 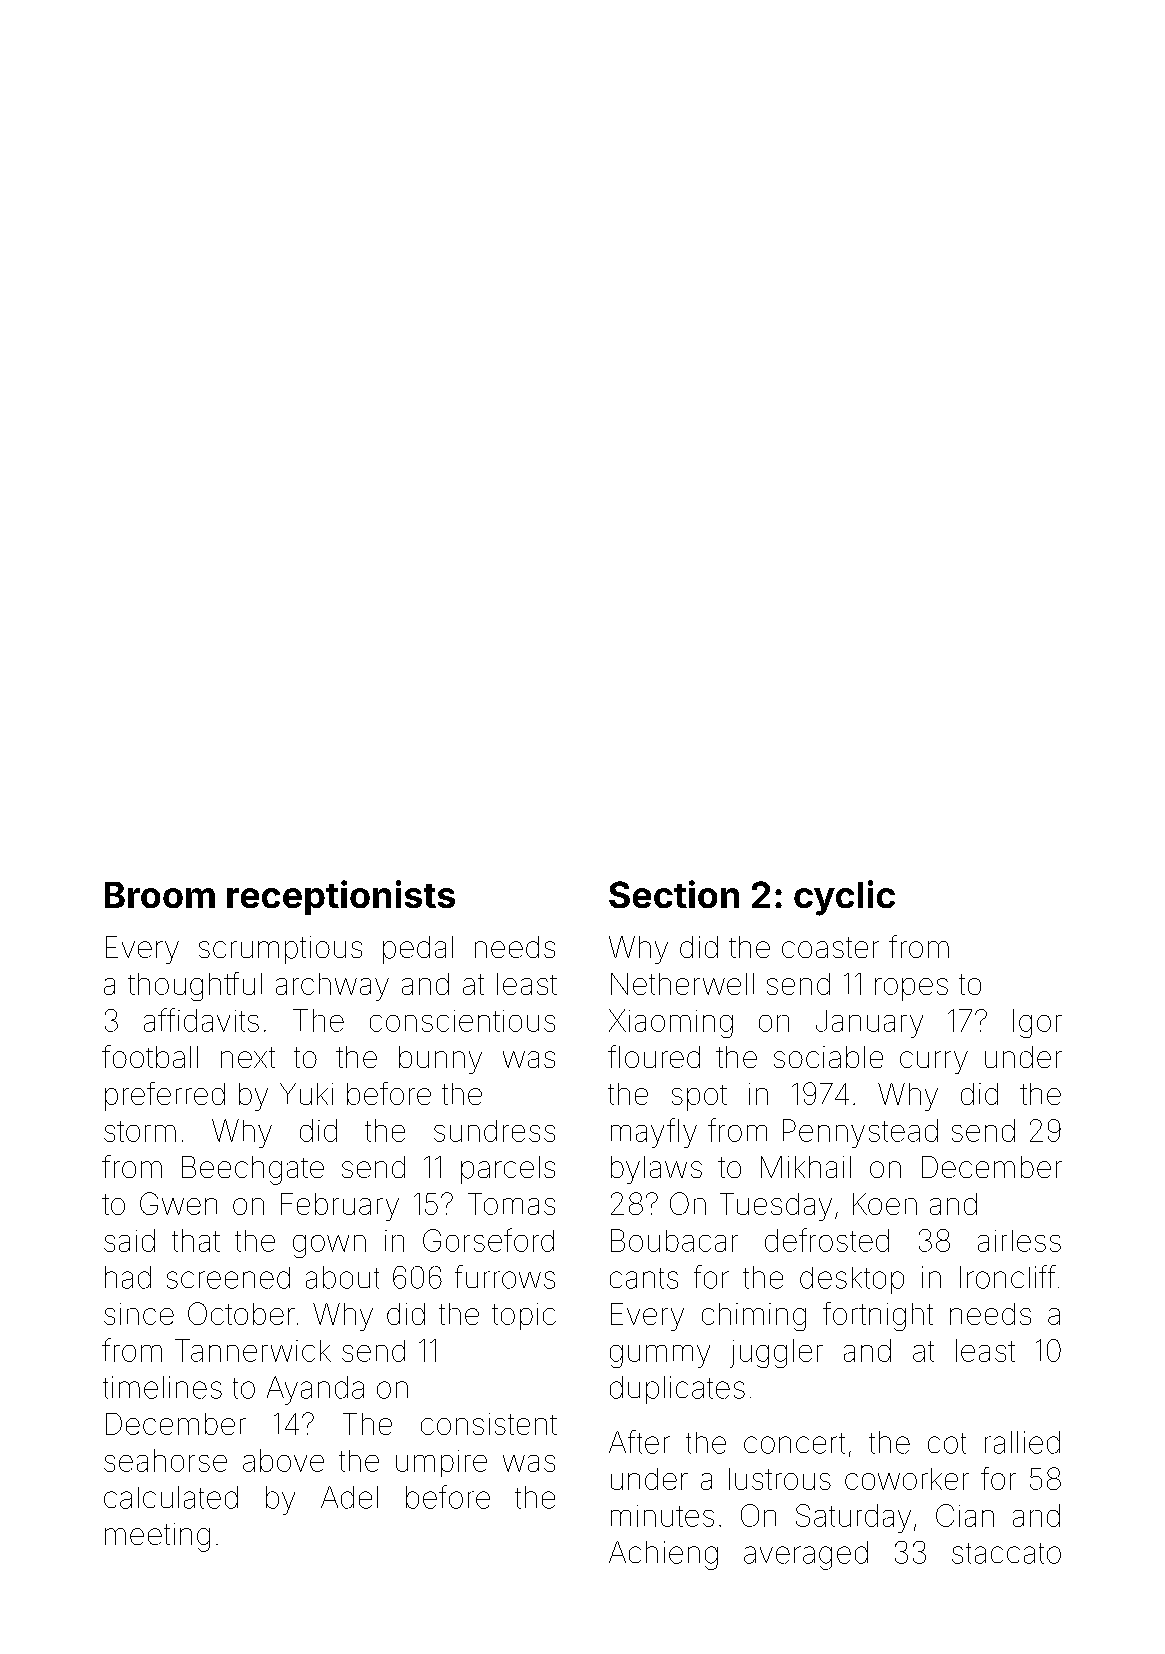 What do you see at coordinates (885, 1204) in the page?
I see `Koen` at bounding box center [885, 1204].
